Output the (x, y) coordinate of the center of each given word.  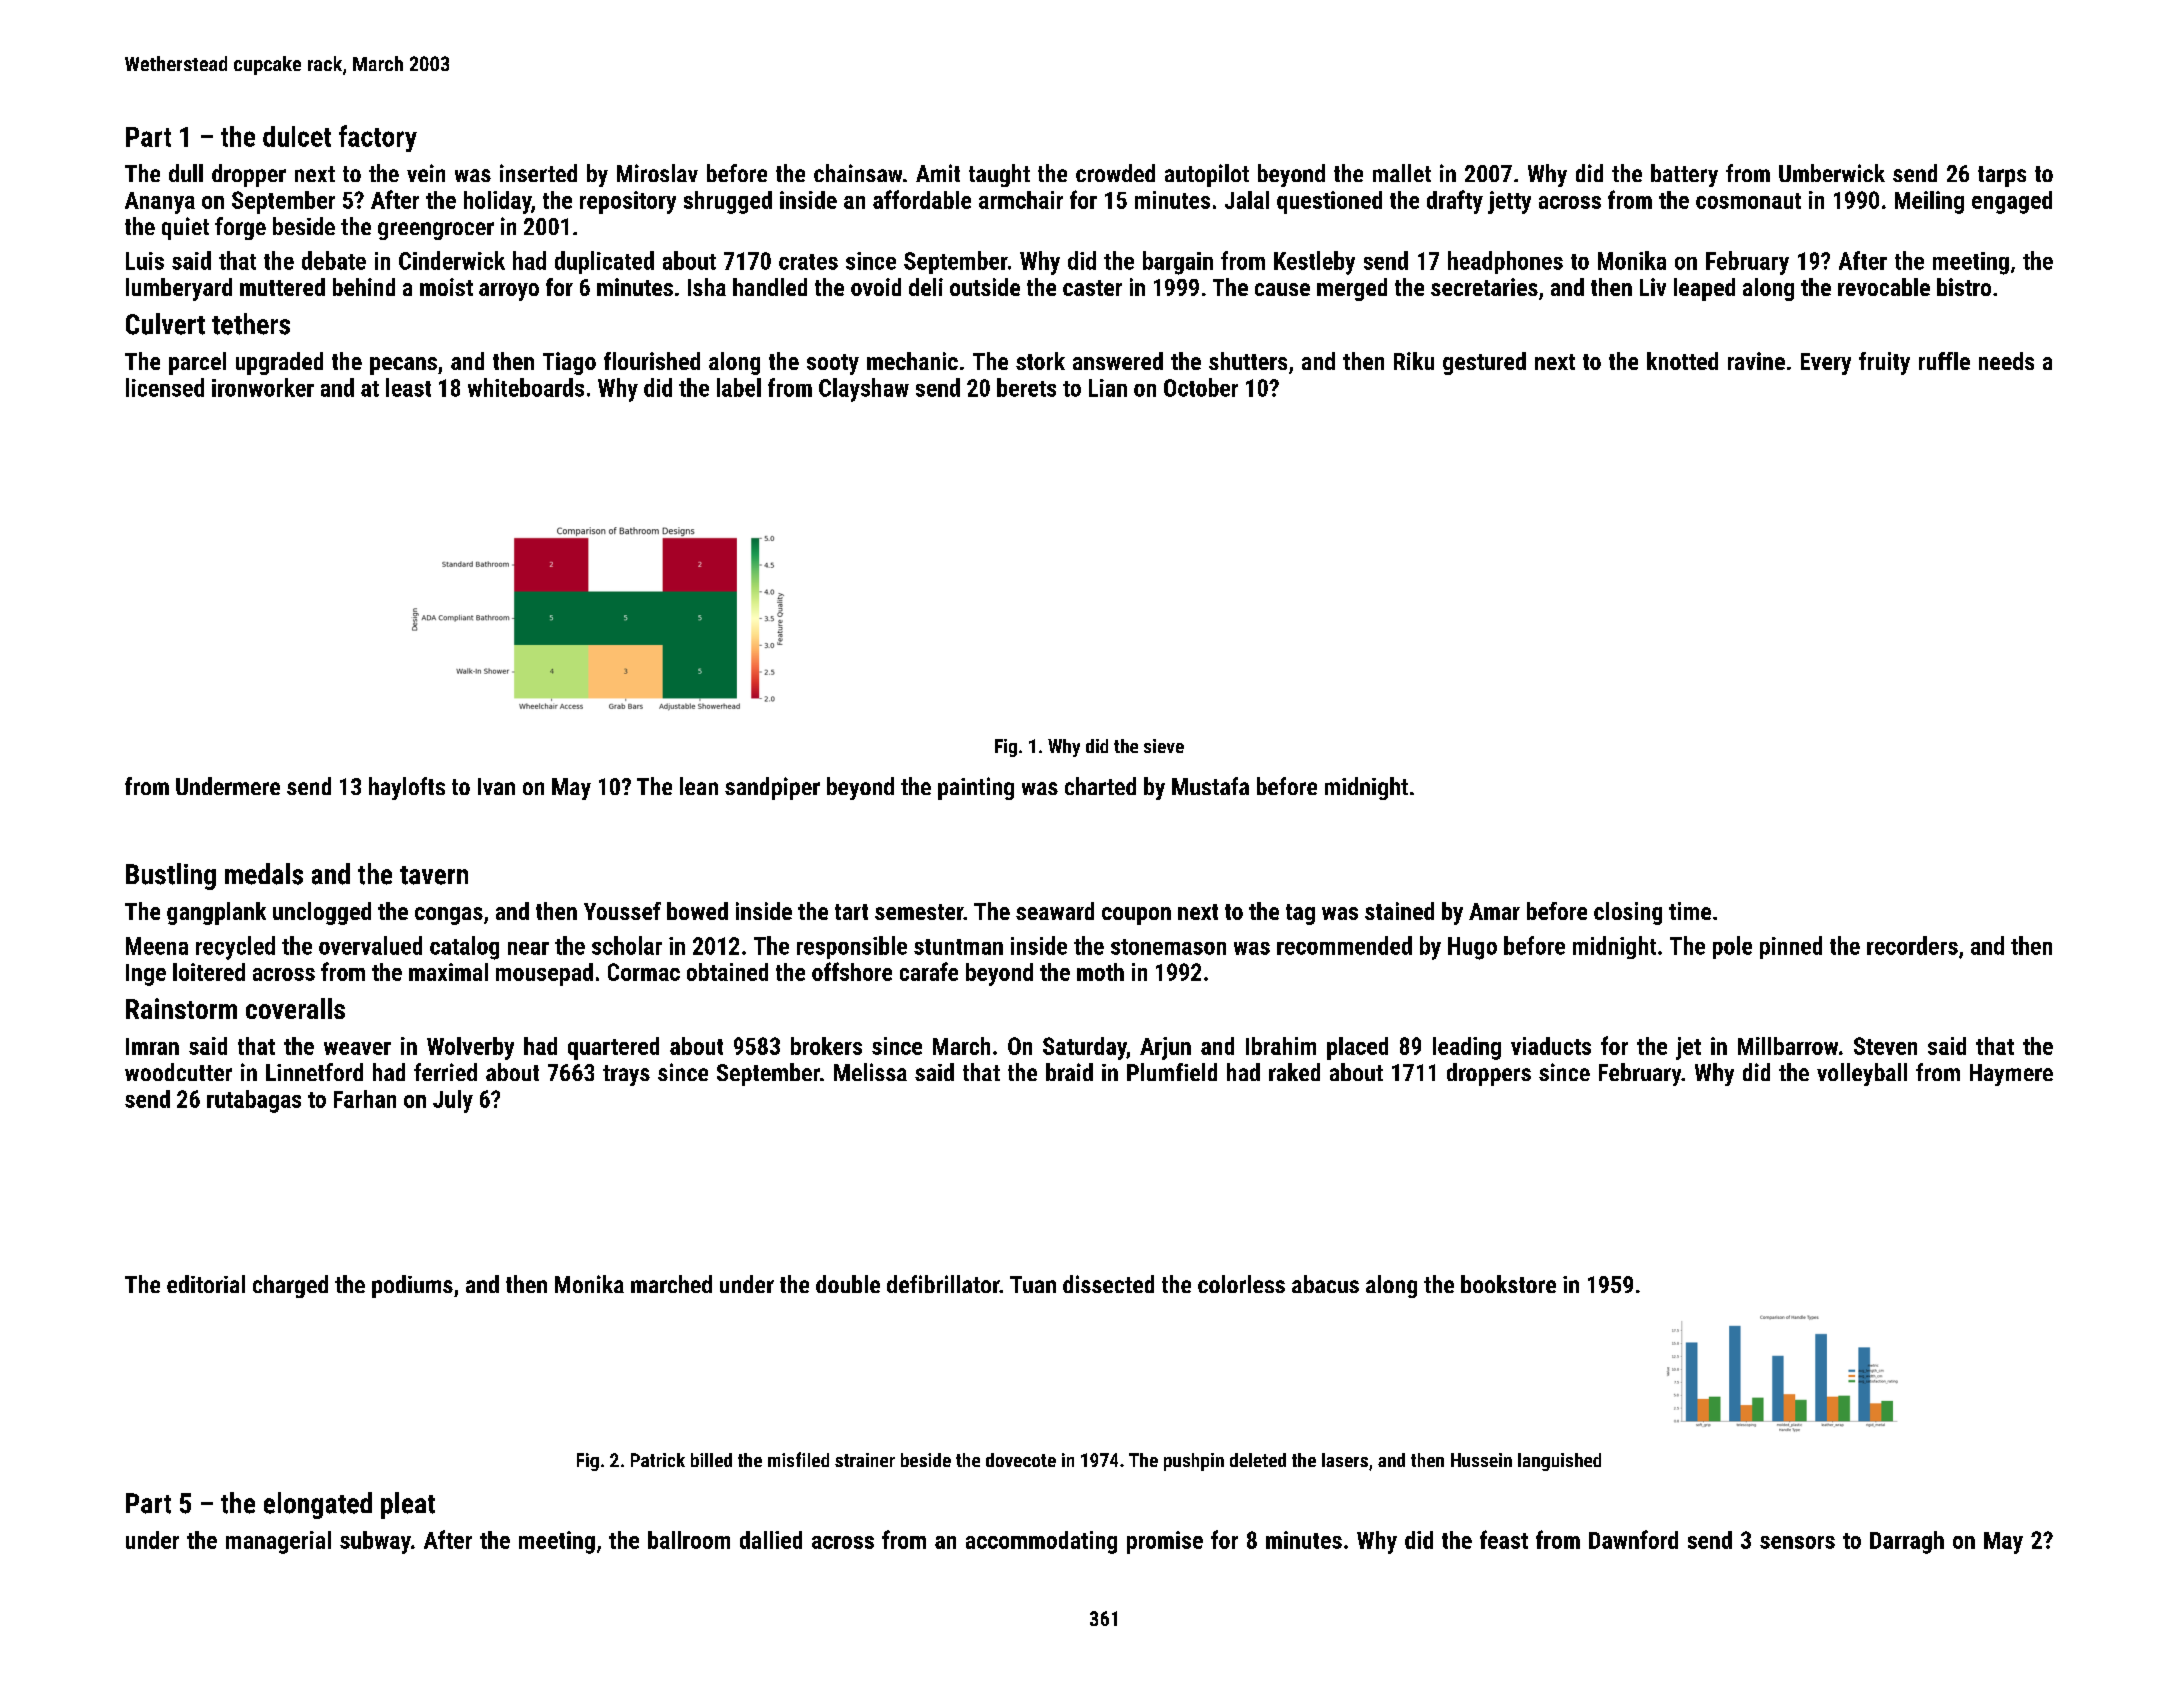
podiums (412, 1286)
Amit (938, 173)
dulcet (297, 136)
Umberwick (1832, 173)
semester (919, 912)
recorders (1912, 945)
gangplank (216, 913)
